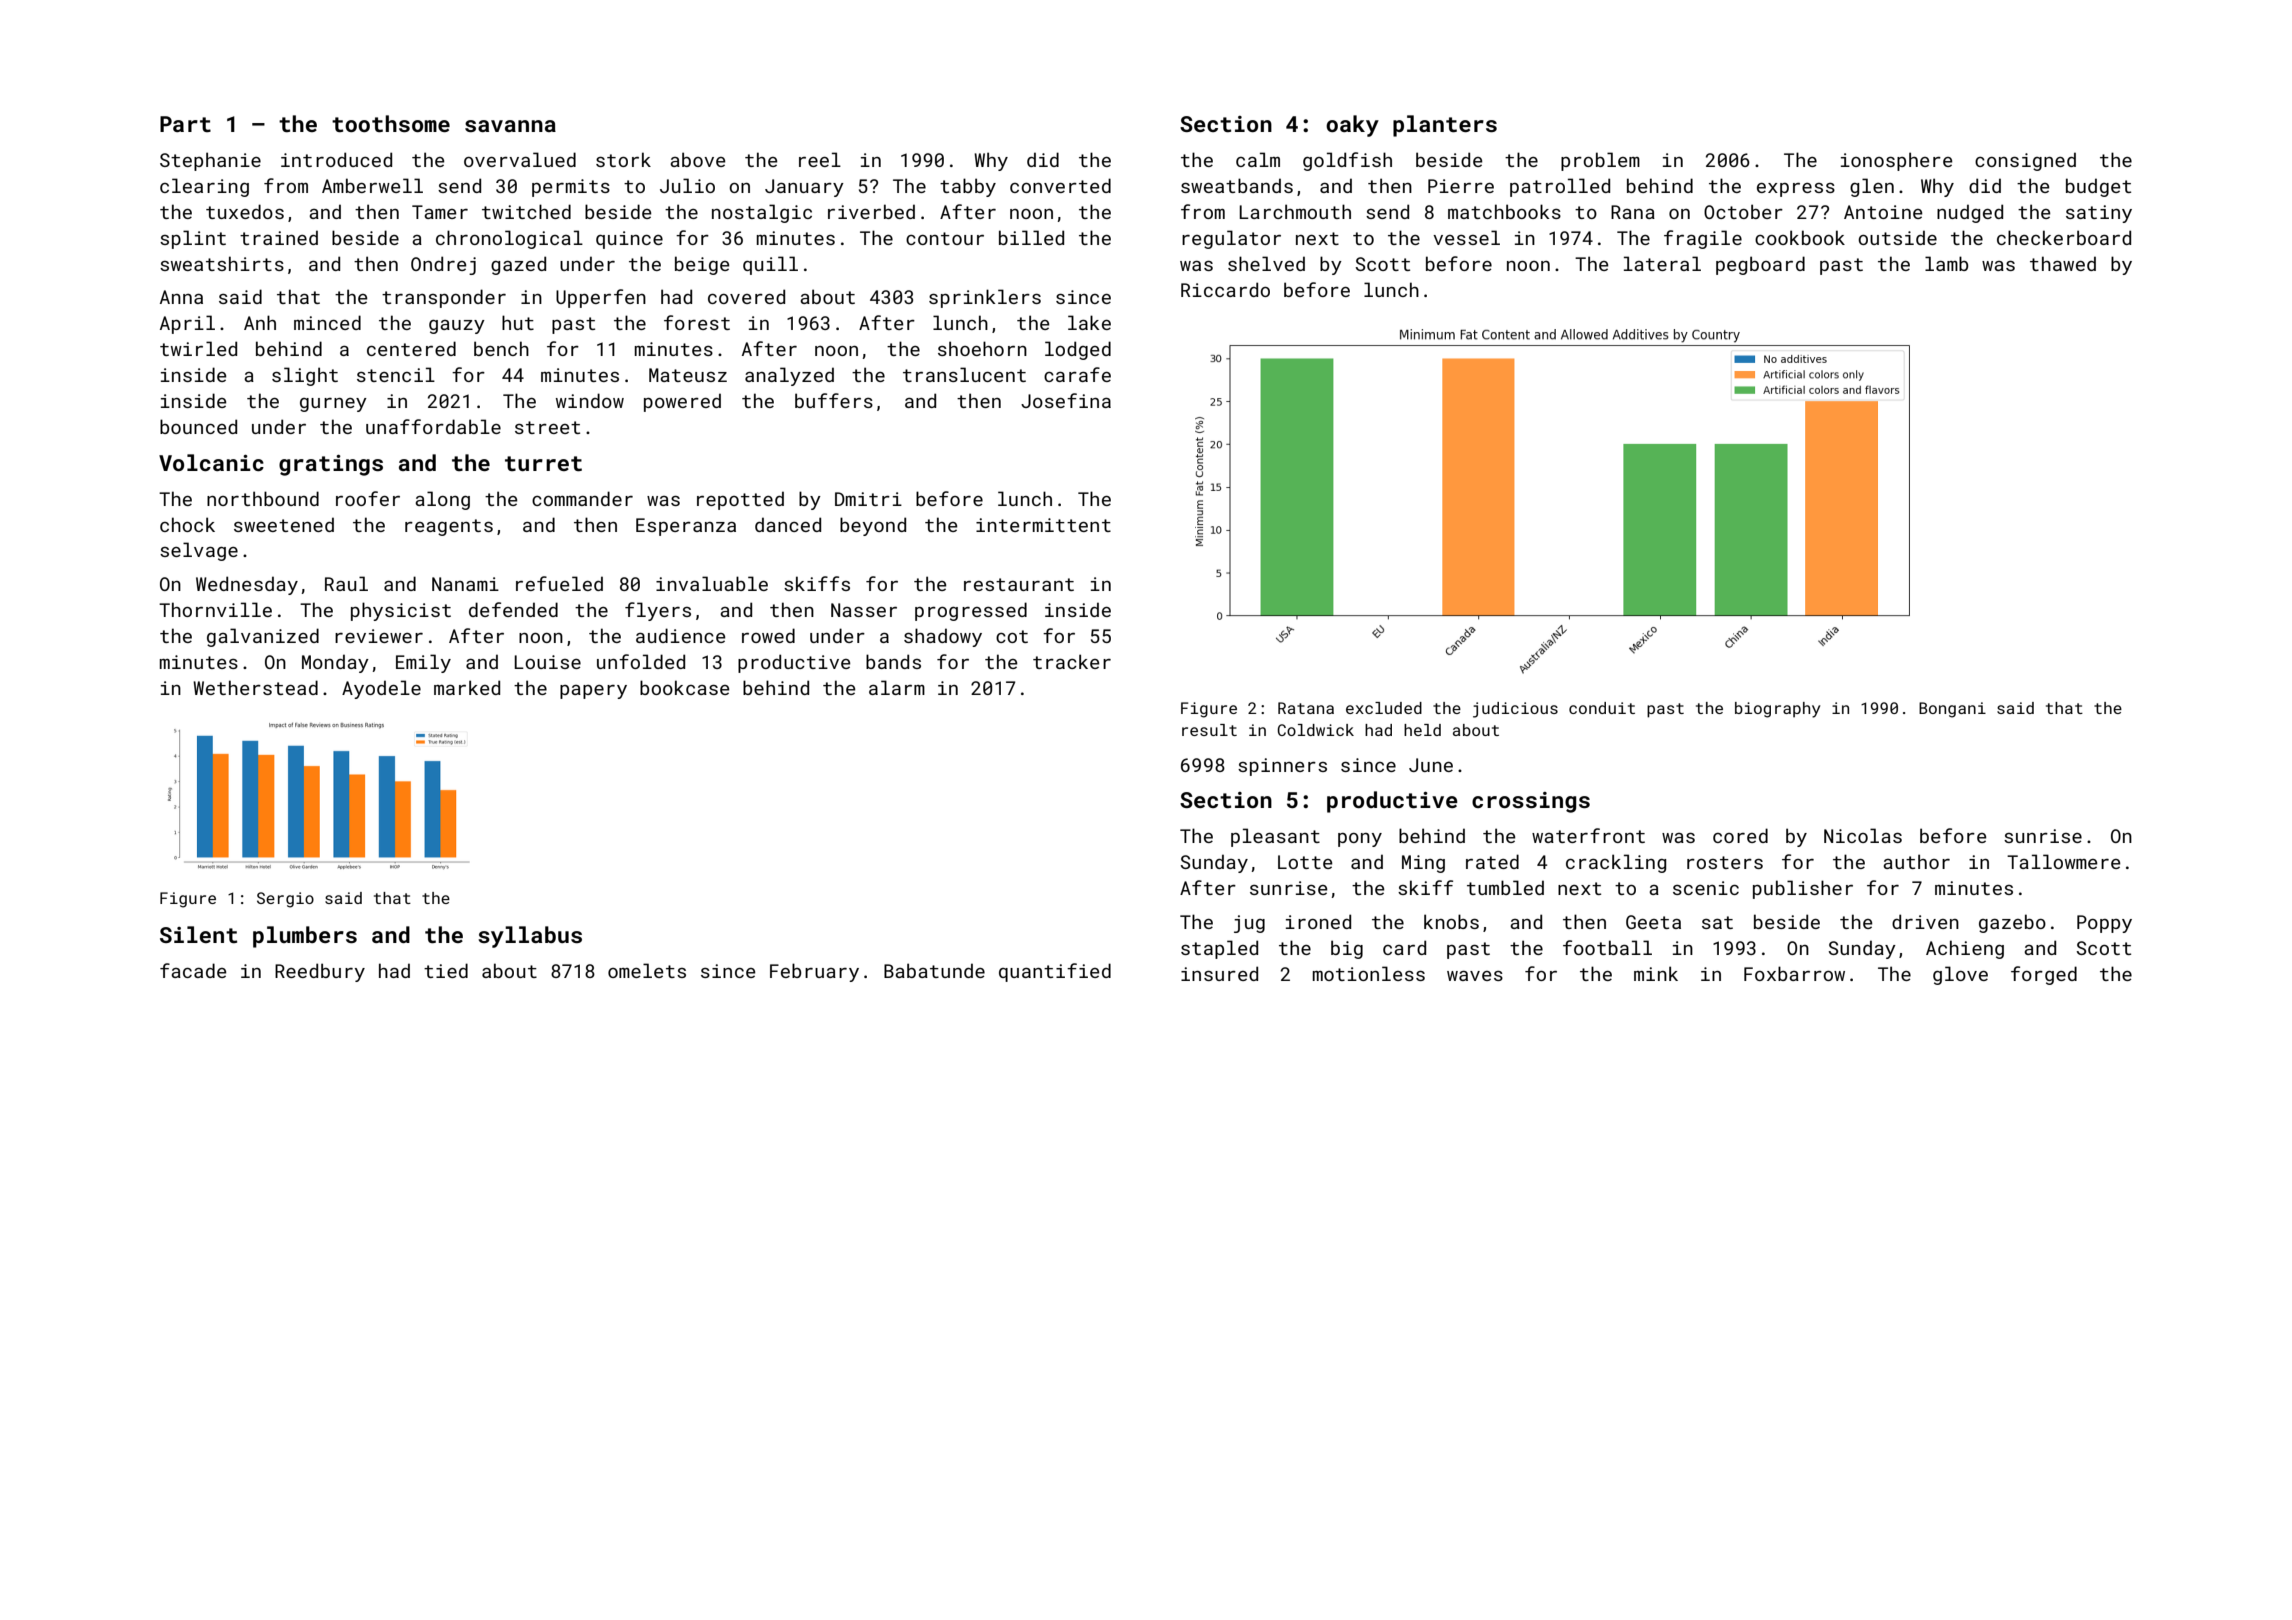  I want to click on Rana, so click(1633, 212).
